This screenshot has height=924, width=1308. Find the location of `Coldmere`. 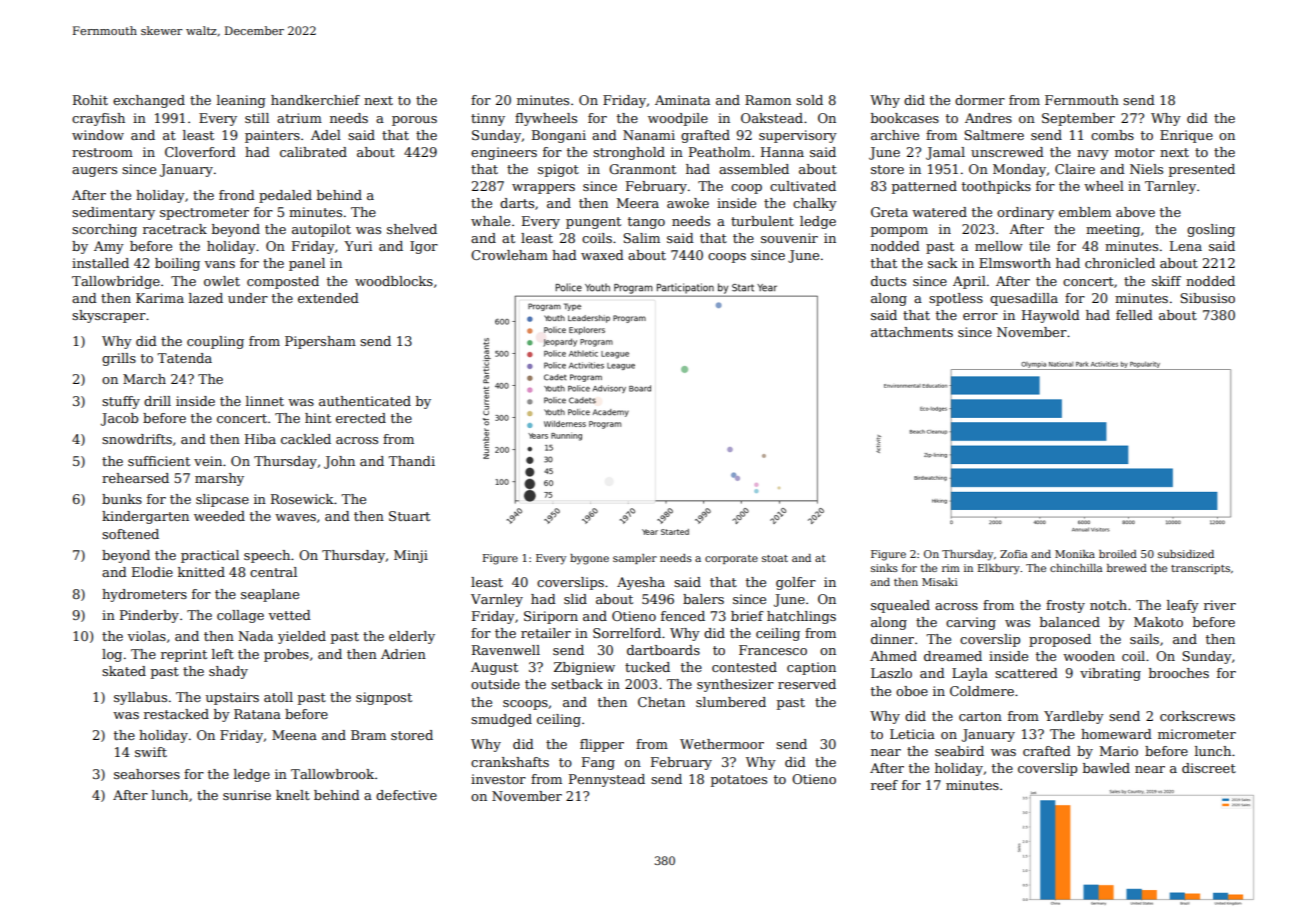

Coldmere is located at coordinates (982, 691).
